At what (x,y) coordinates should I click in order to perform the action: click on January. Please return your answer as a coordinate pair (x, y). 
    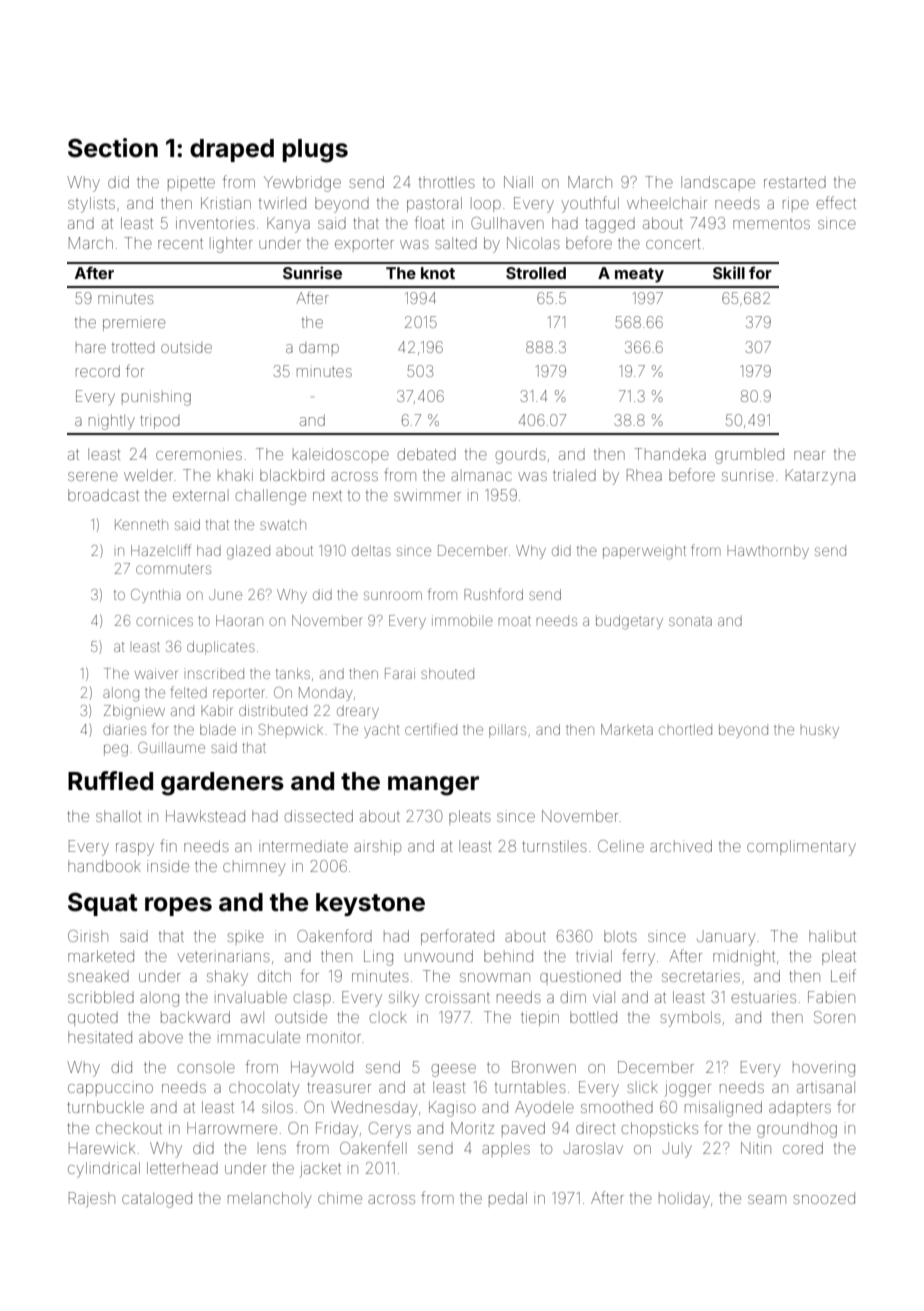
    Looking at the image, I should click on (726, 939).
